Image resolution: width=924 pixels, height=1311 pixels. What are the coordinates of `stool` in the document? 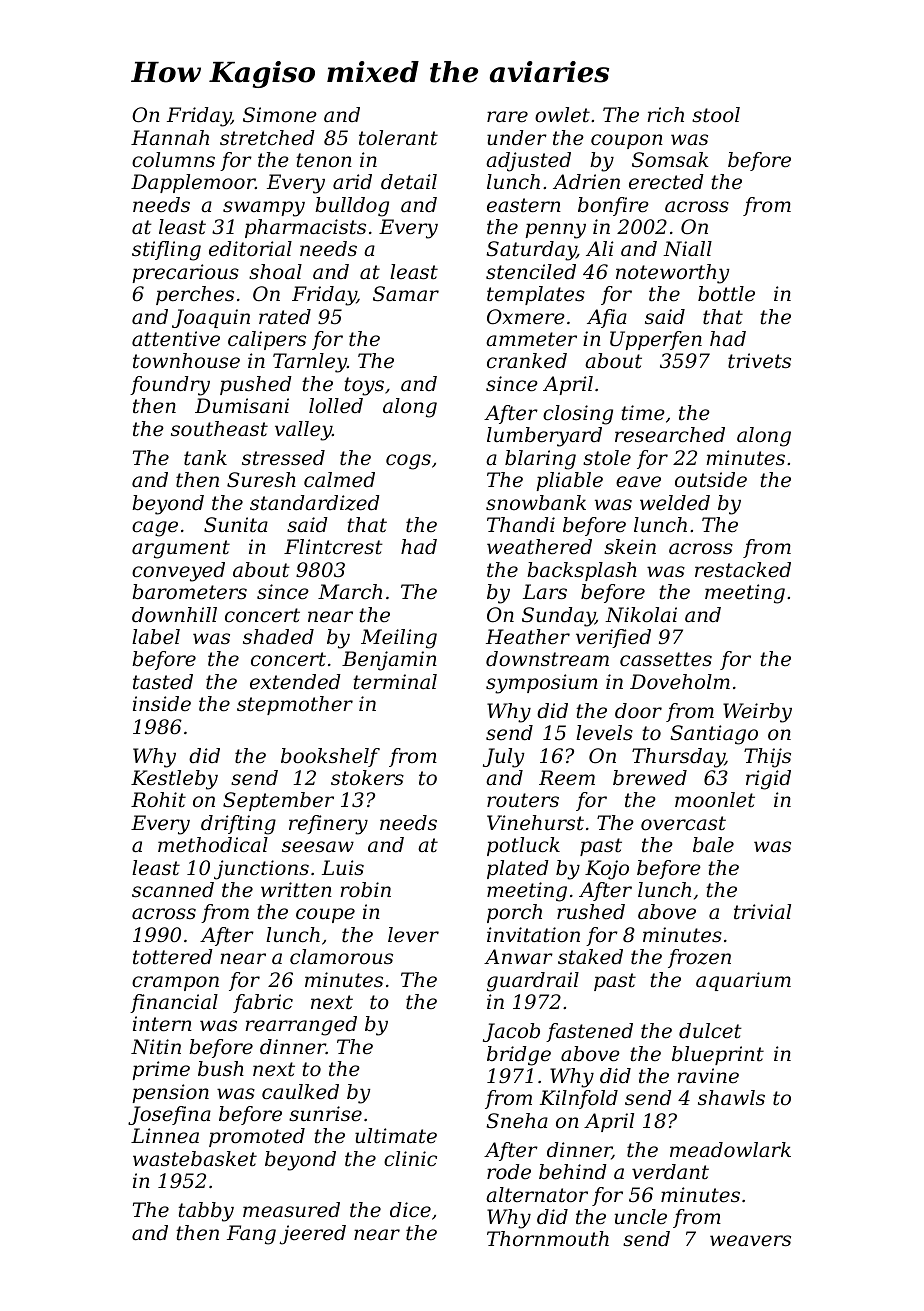 It's located at (716, 115).
